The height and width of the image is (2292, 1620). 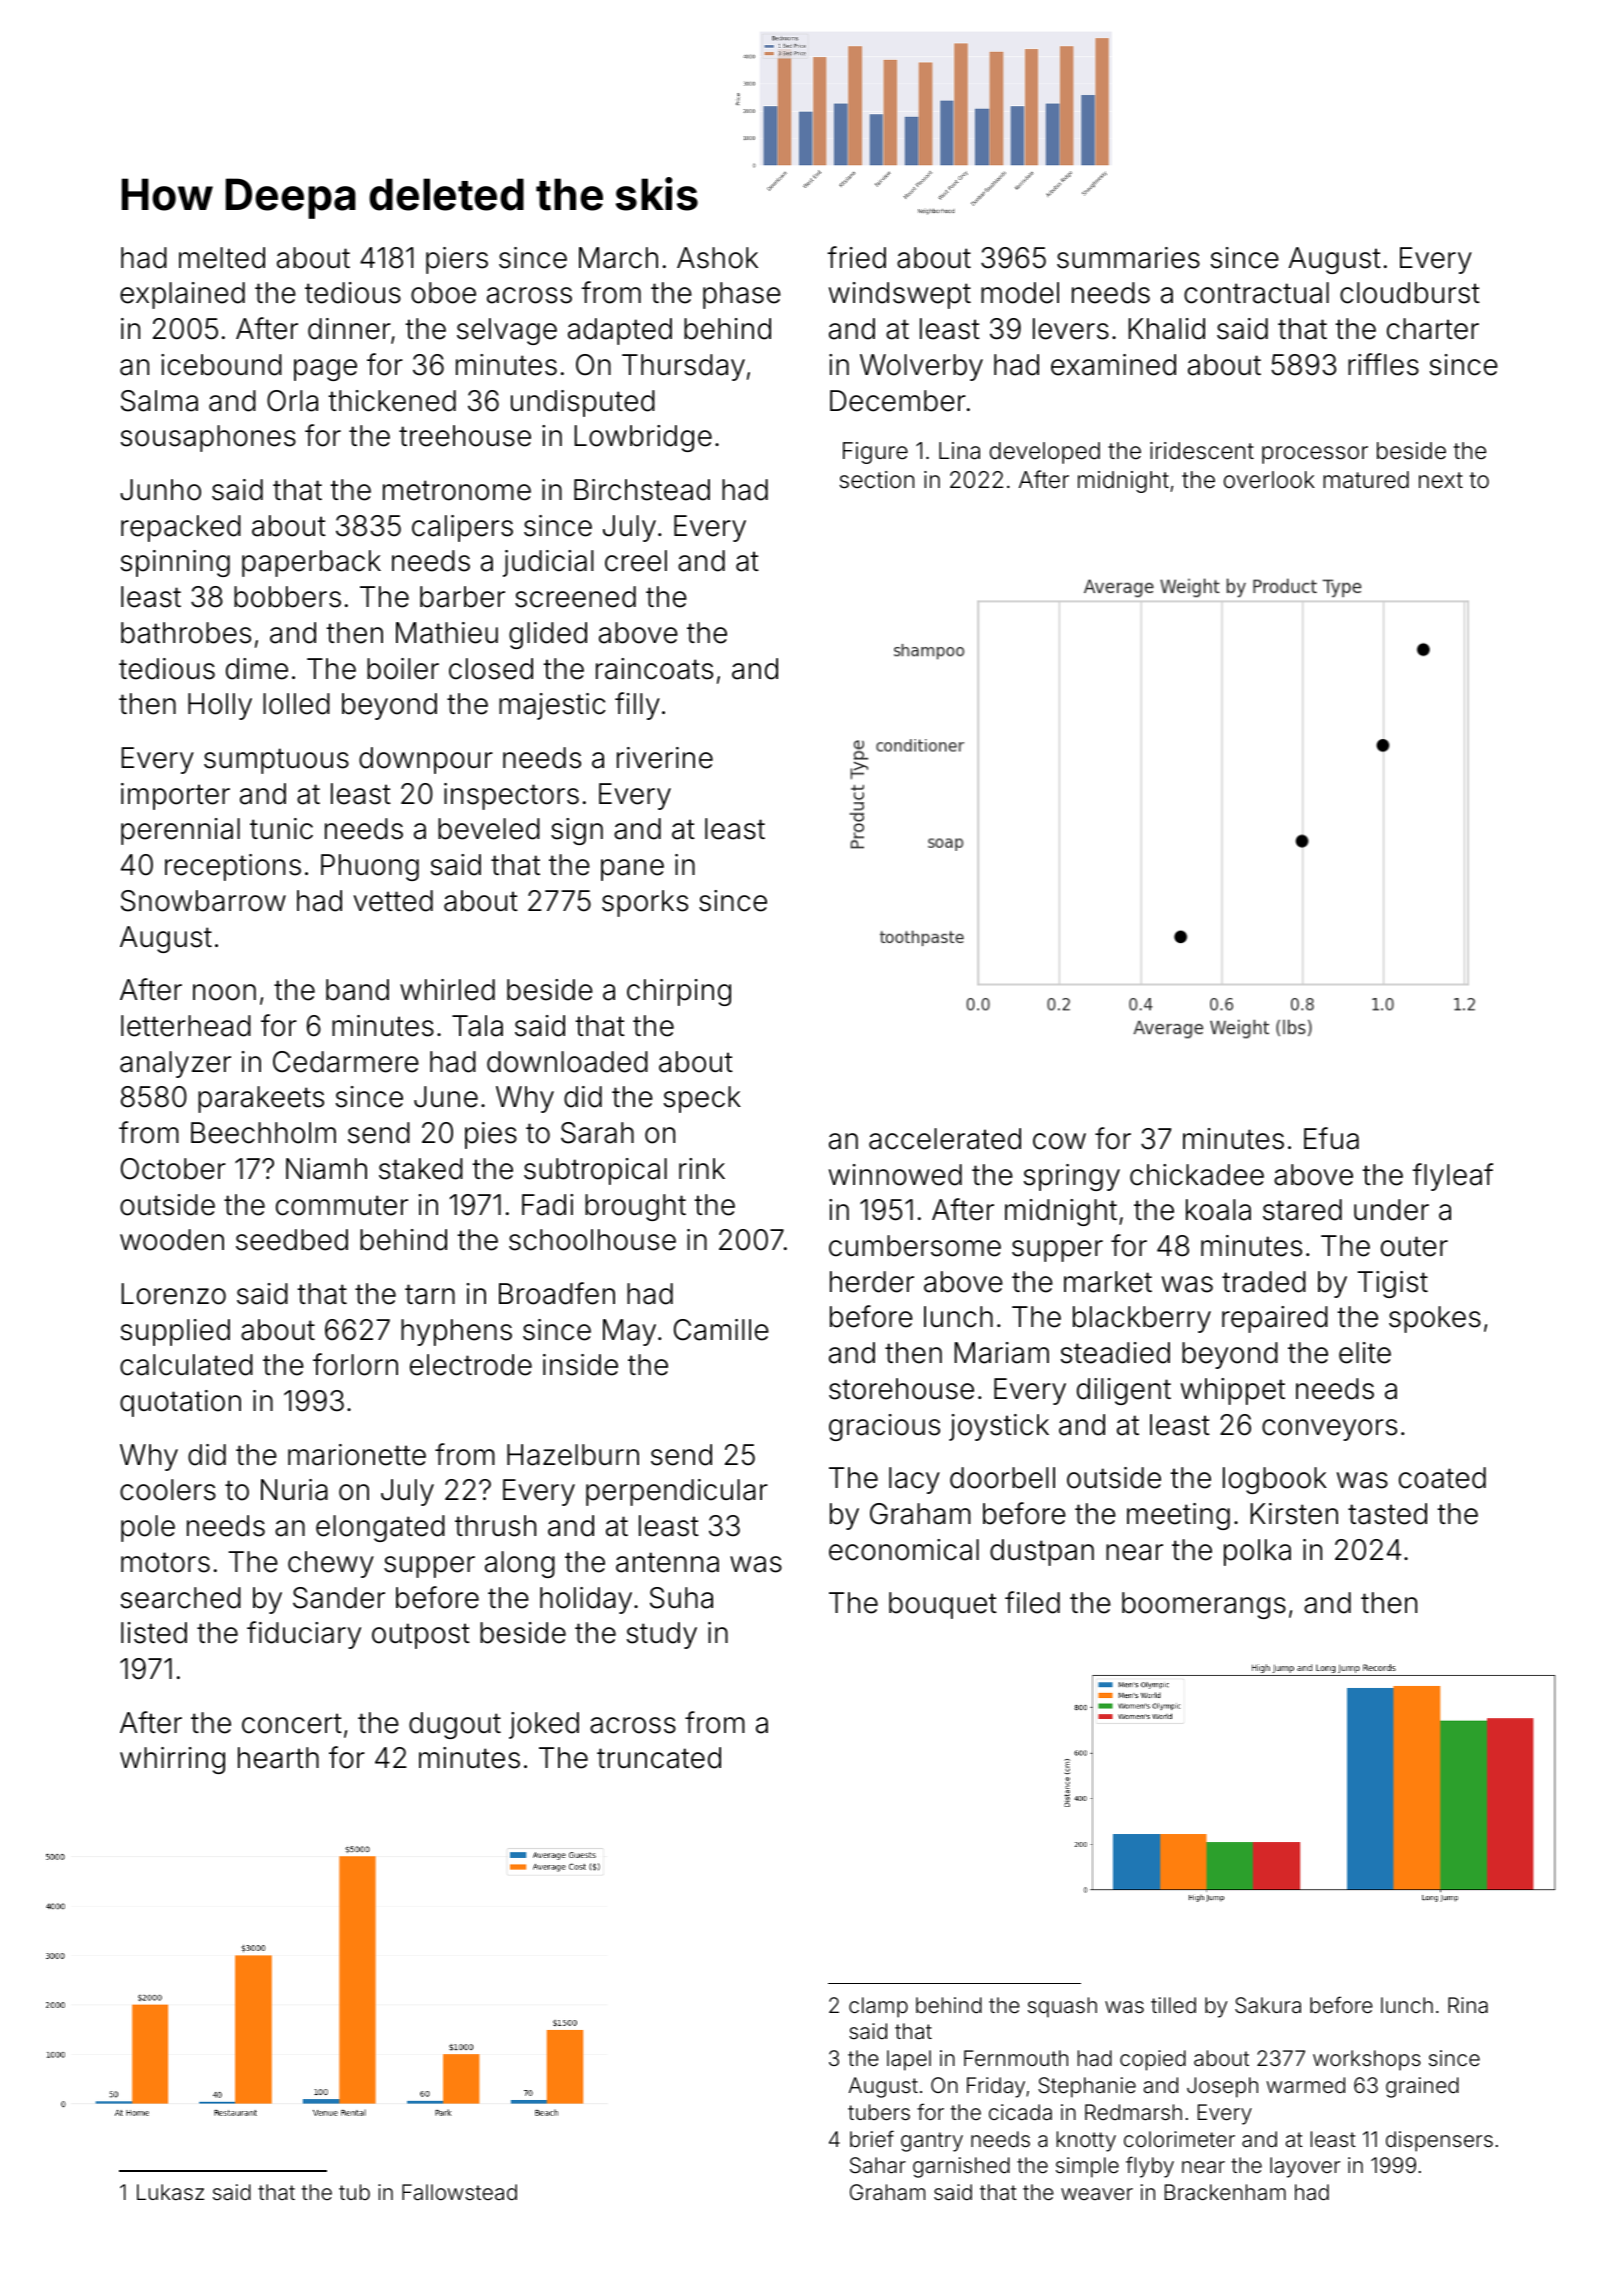 I want to click on Lukasz, so click(x=170, y=2192).
